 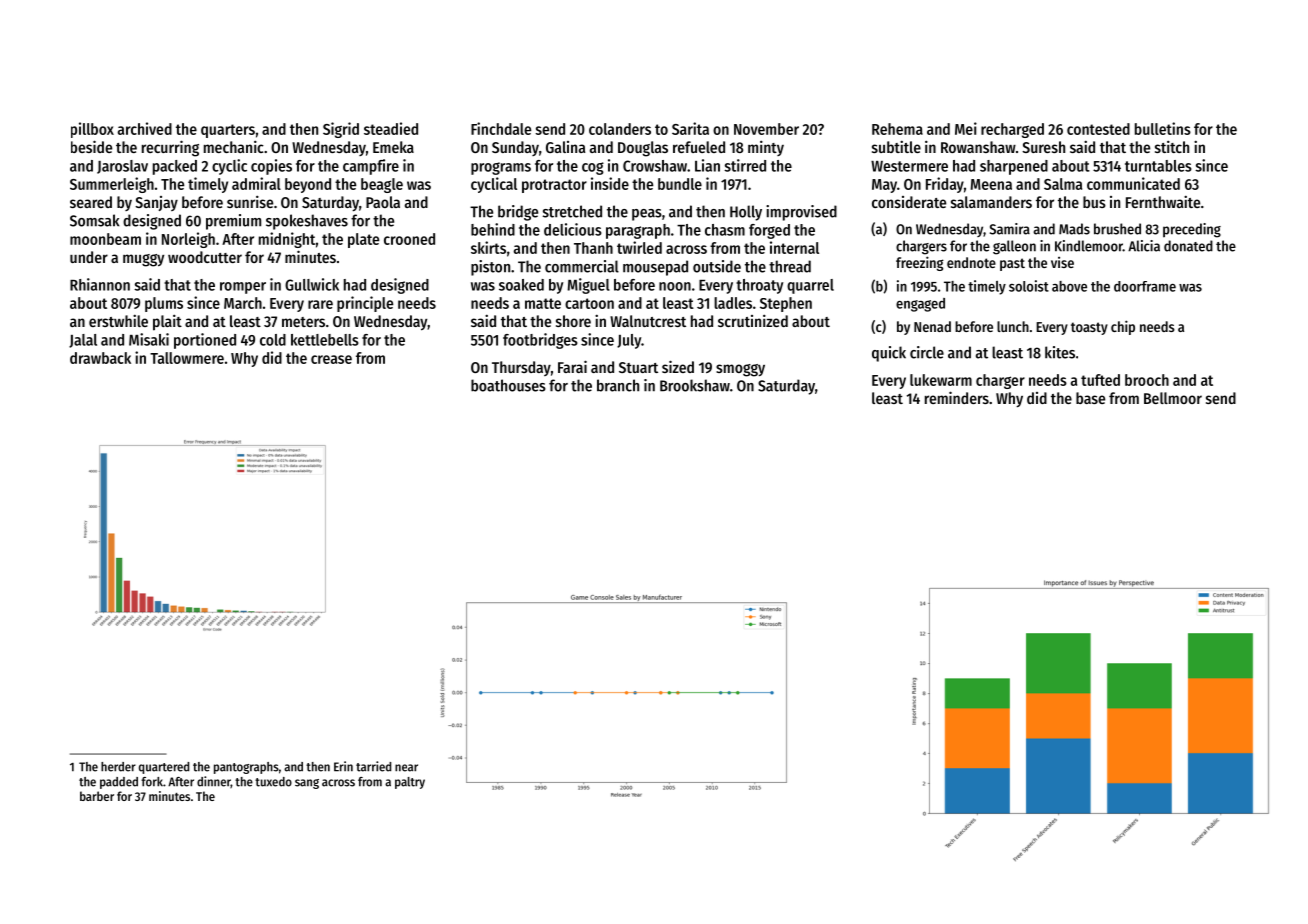 What do you see at coordinates (1098, 129) in the screenshot?
I see `contested` at bounding box center [1098, 129].
